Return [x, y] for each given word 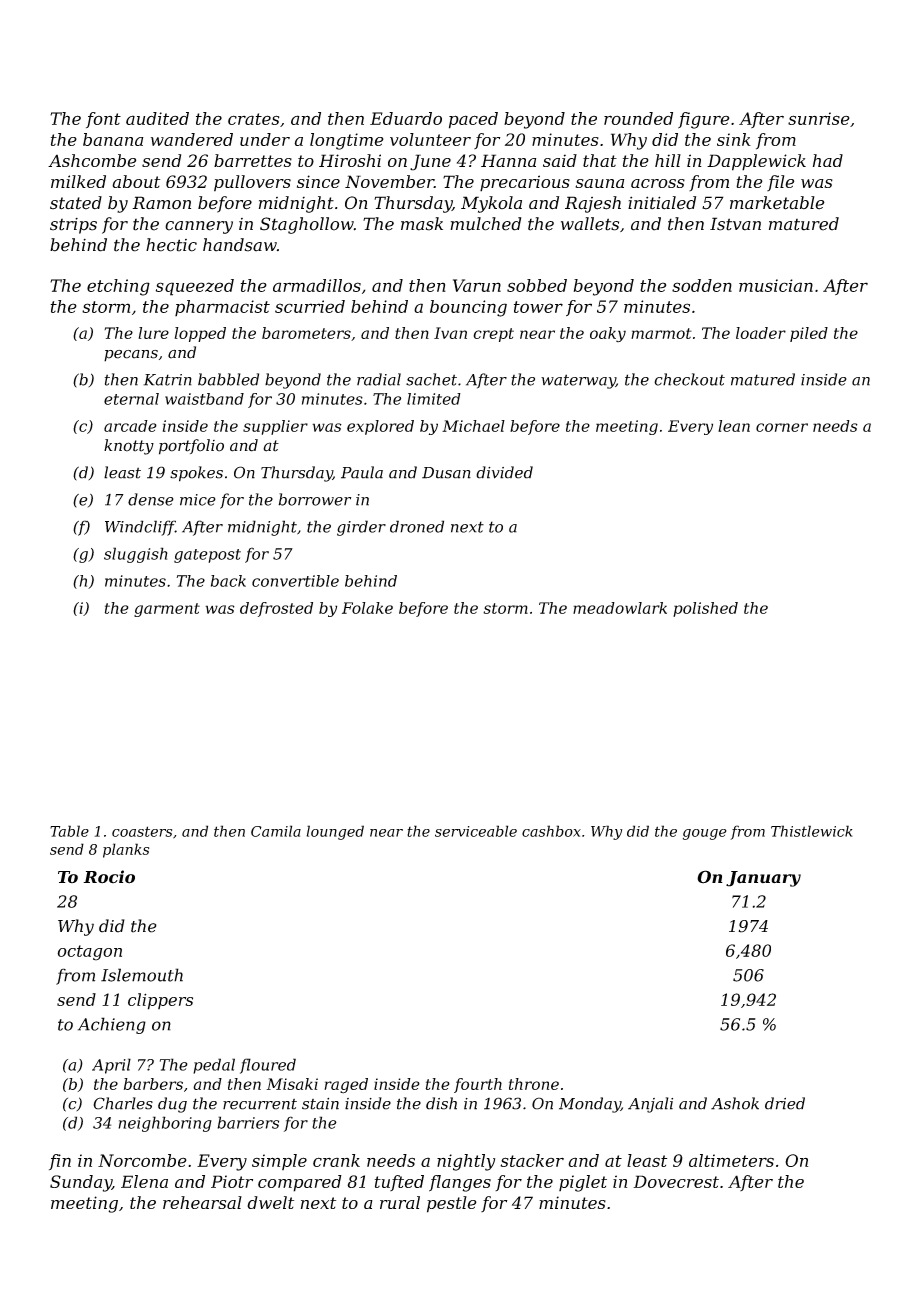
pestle [452, 1204]
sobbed [537, 285]
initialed [662, 203]
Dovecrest [676, 1181]
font [103, 120]
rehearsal [202, 1202]
